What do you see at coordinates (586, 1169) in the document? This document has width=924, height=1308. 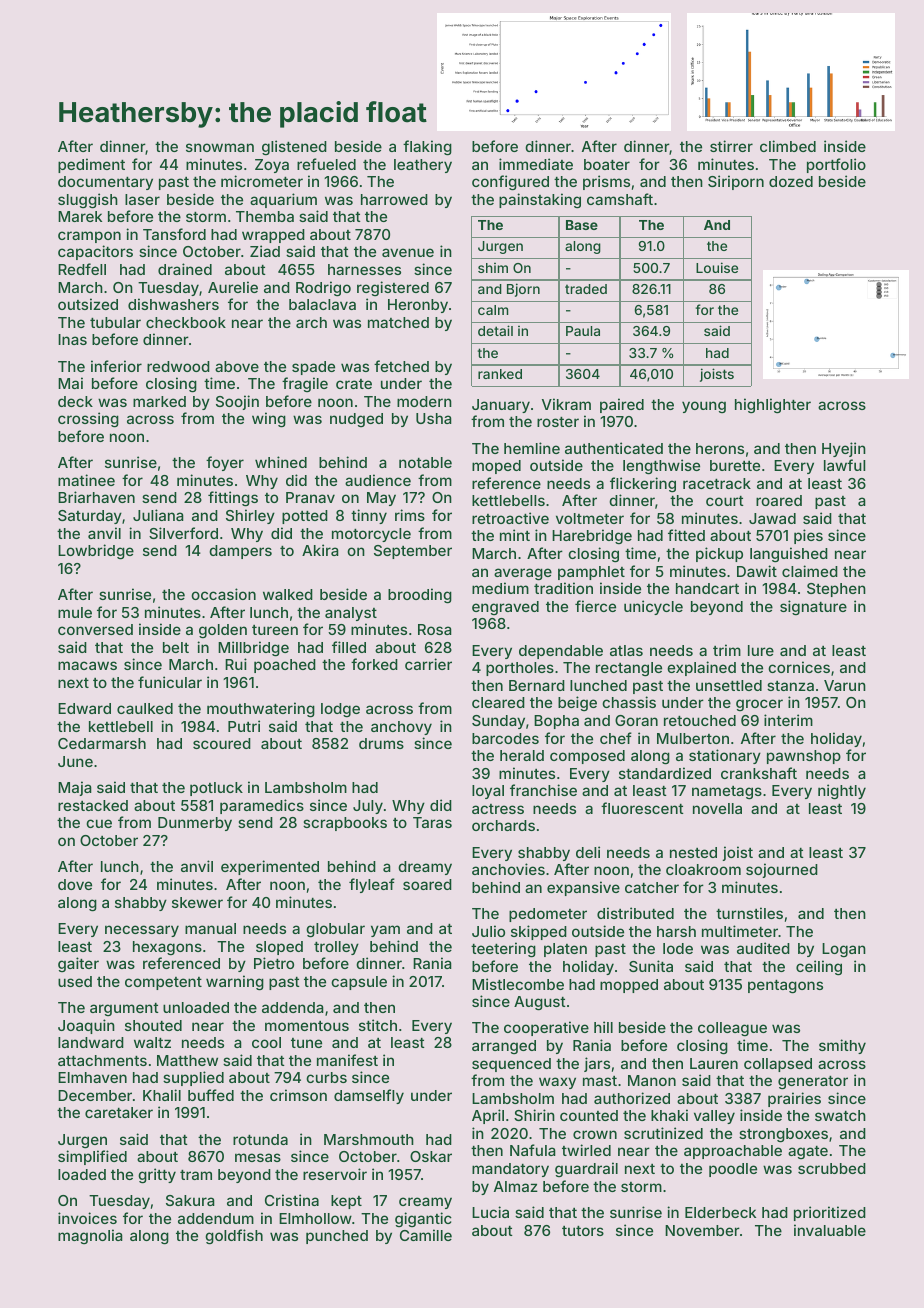 I see `guardrail` at bounding box center [586, 1169].
